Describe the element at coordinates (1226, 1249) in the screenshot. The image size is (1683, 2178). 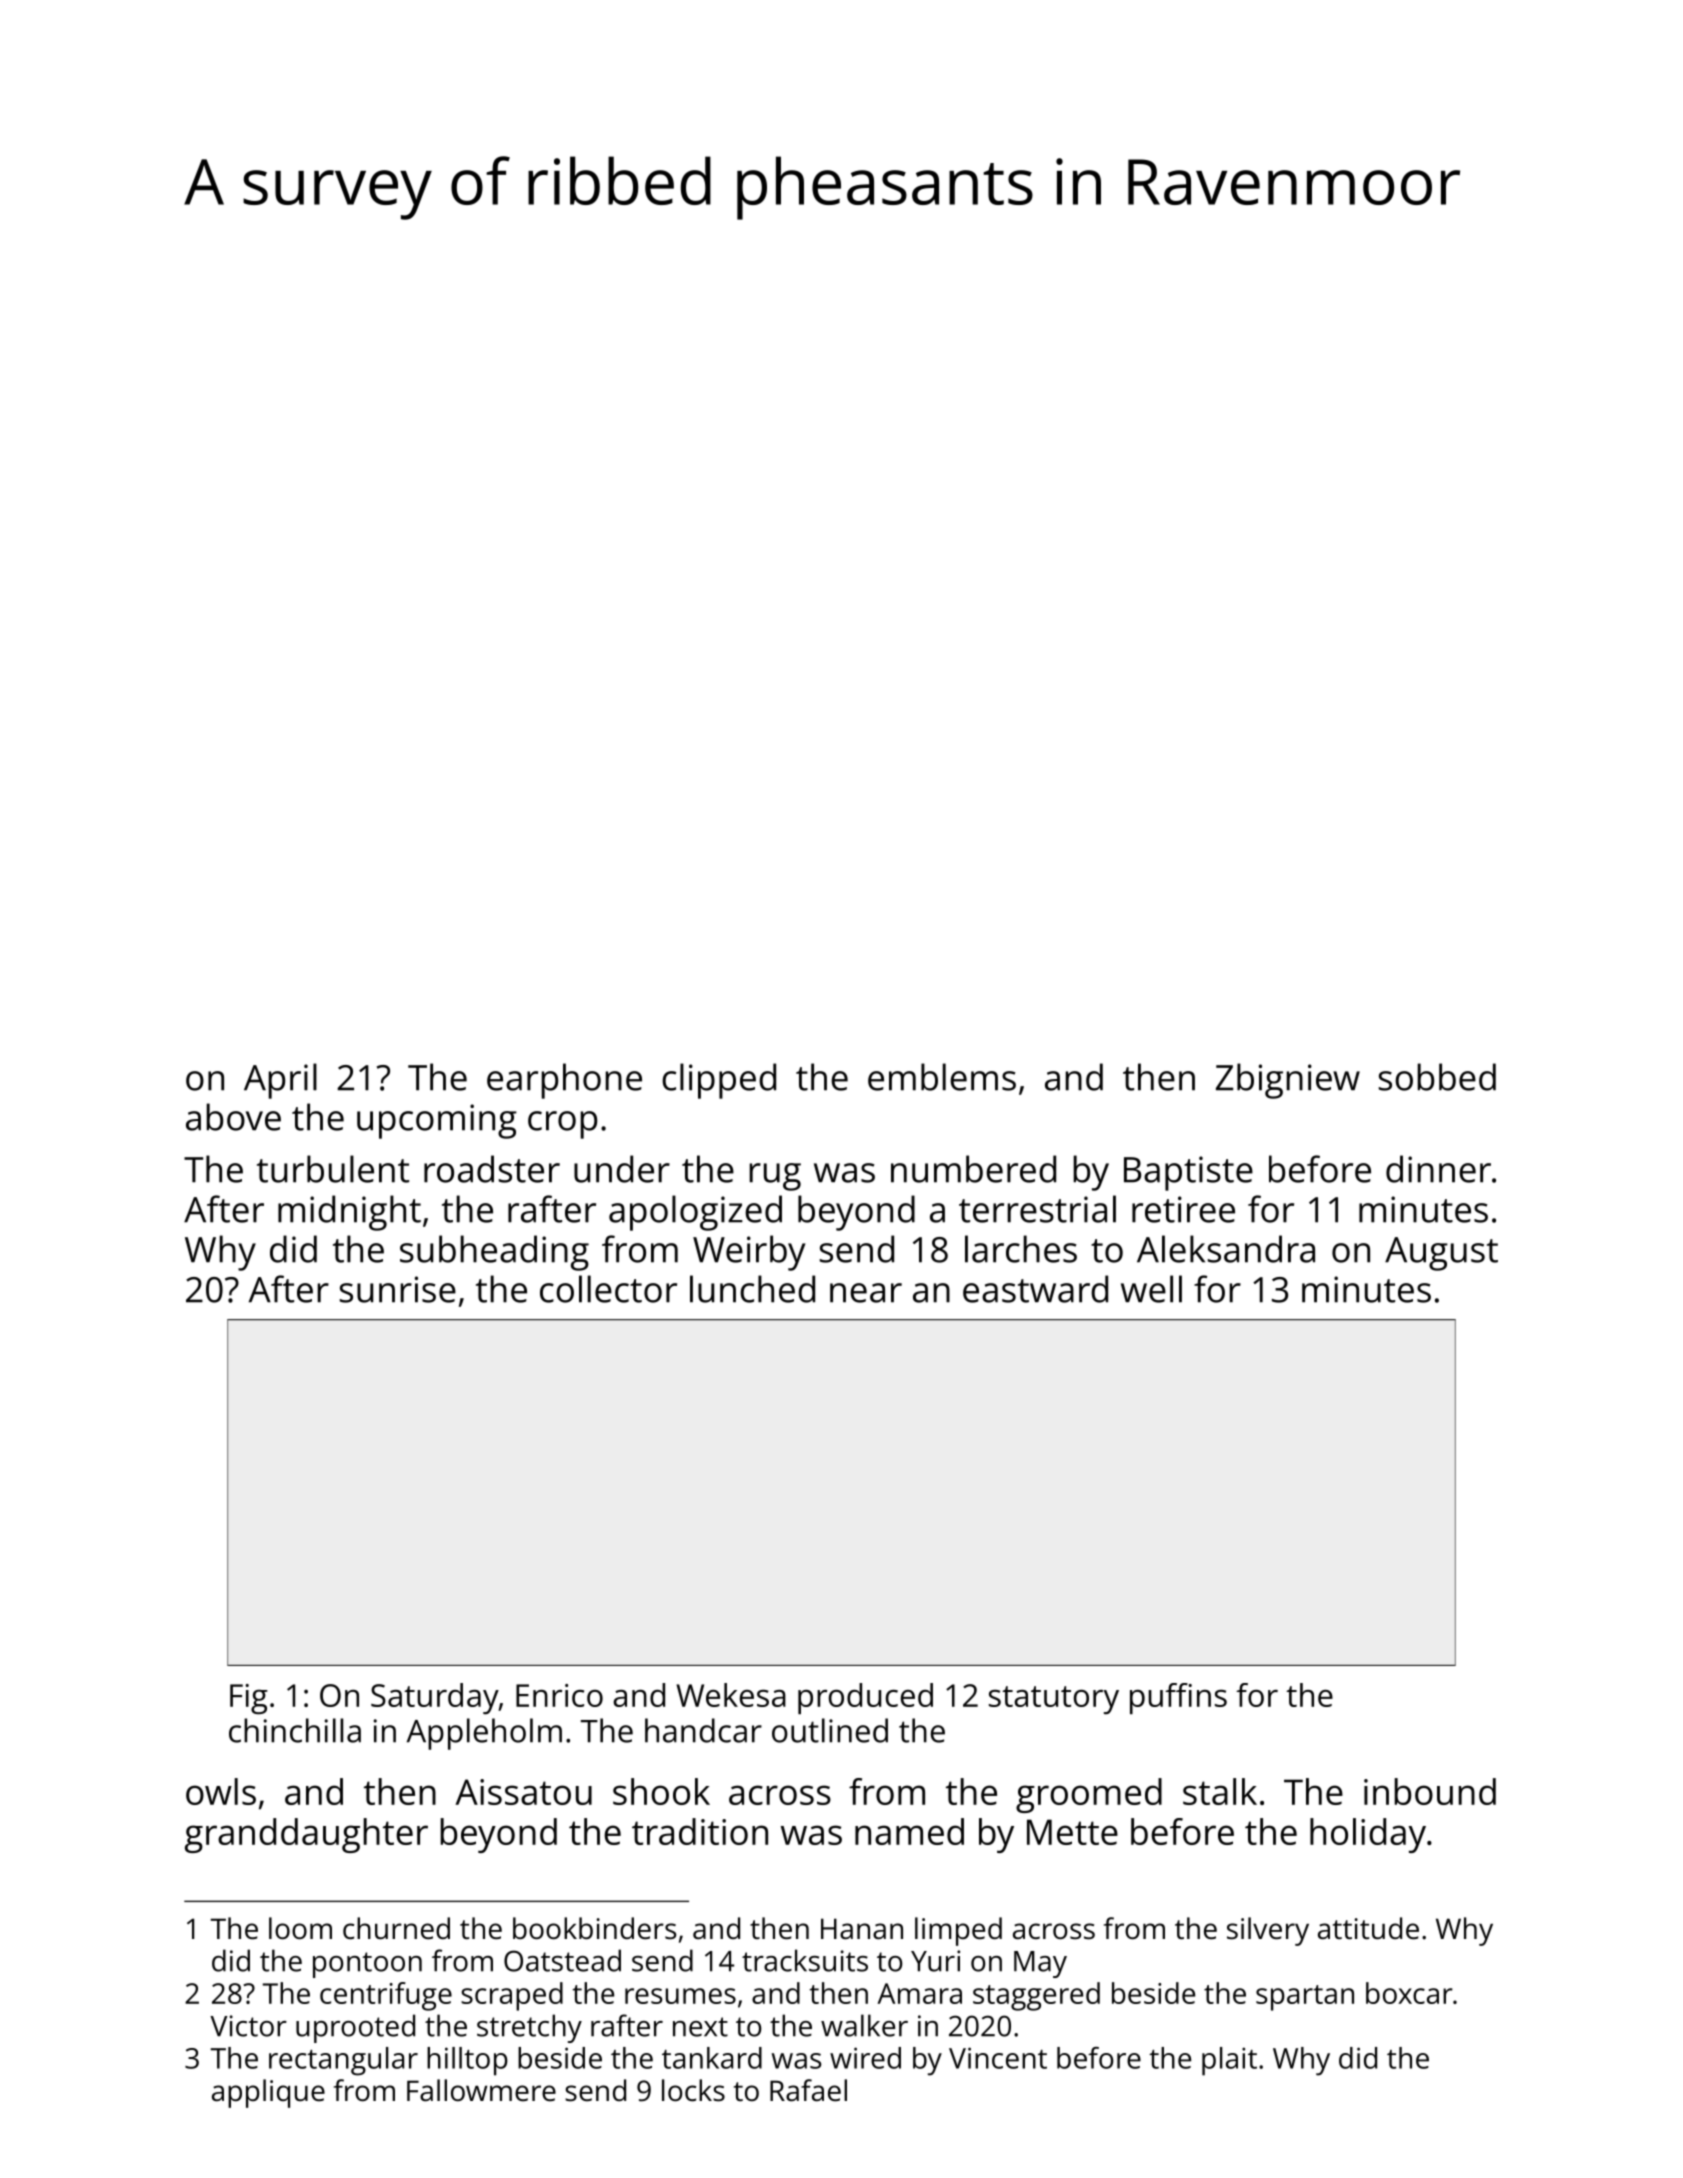
I see `Aleksandra` at that location.
